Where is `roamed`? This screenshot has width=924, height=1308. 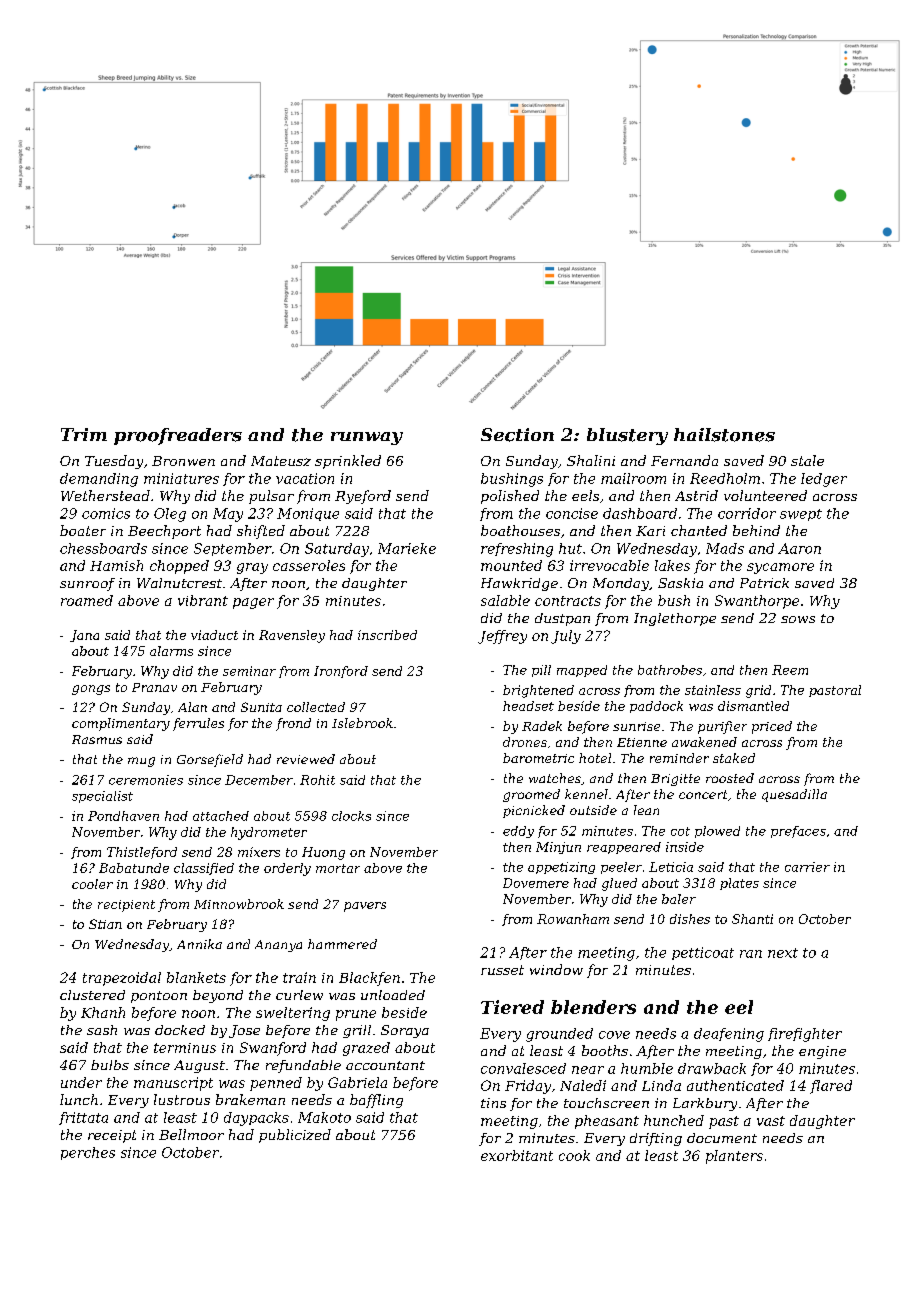 roamed is located at coordinates (87, 600).
